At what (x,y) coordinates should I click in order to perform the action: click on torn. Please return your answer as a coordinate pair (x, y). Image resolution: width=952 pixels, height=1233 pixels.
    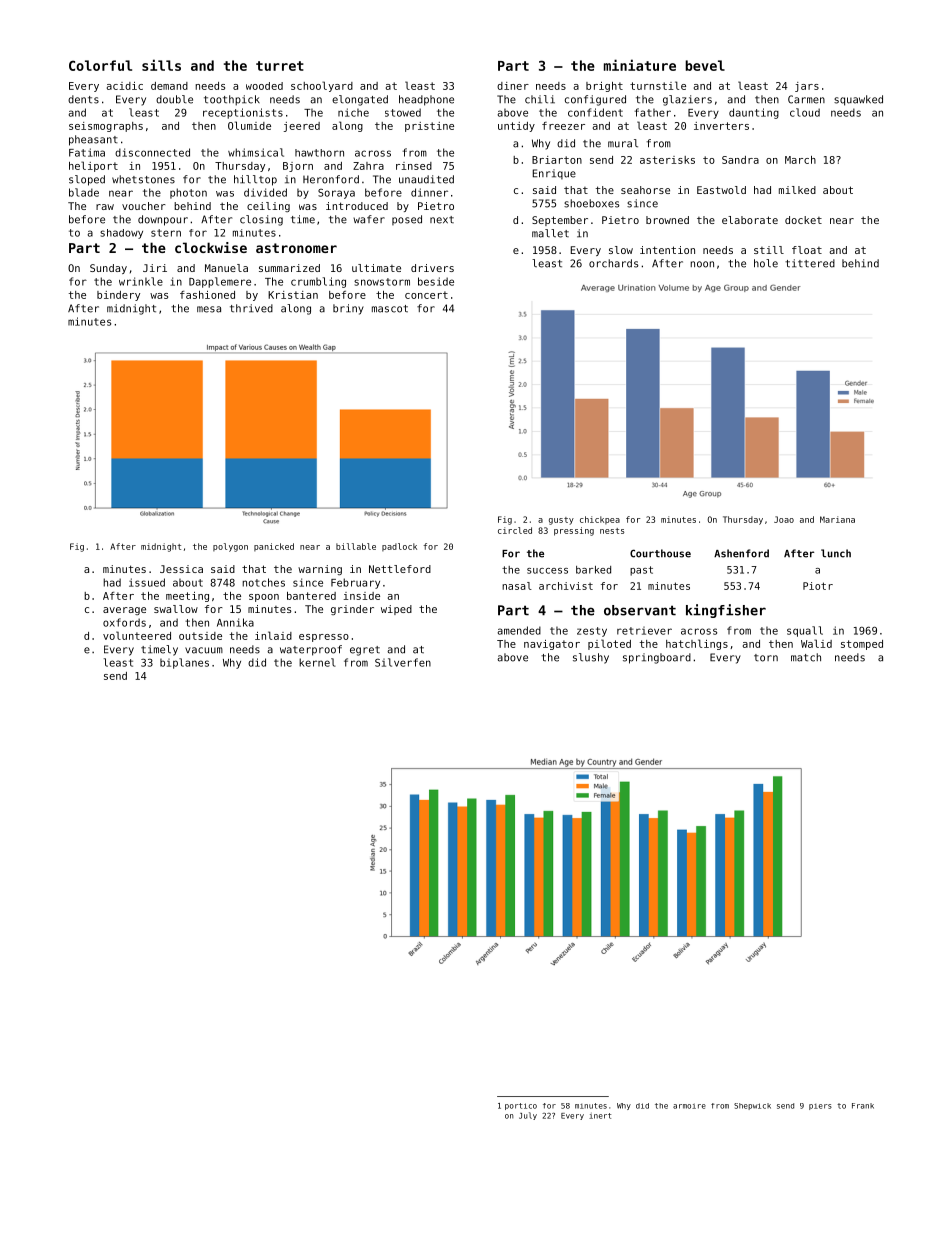
    Looking at the image, I should click on (766, 658).
